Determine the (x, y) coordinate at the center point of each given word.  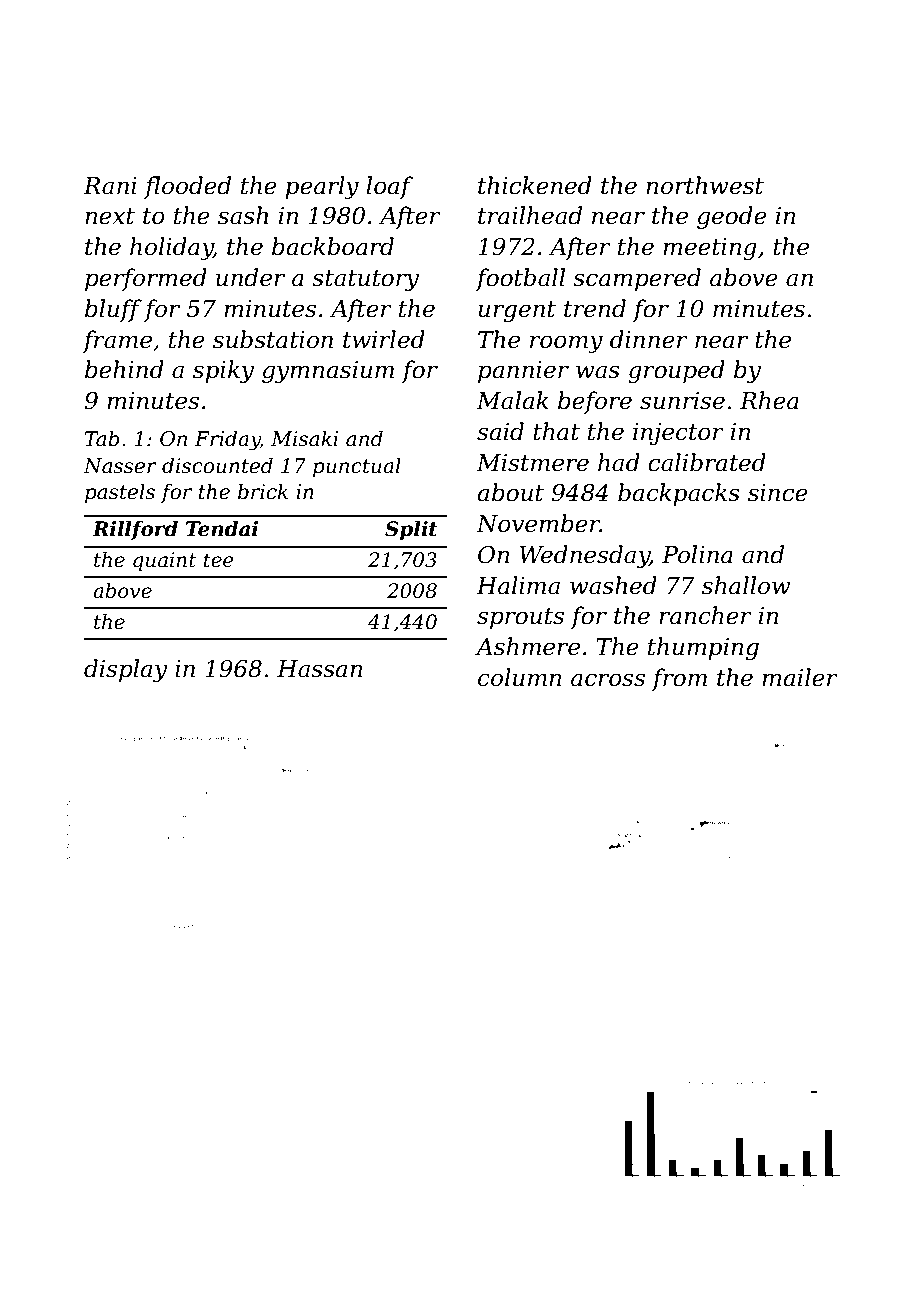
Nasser (120, 466)
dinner (649, 339)
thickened (535, 185)
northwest (705, 185)
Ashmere (527, 646)
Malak (512, 400)
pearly (322, 187)
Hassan (319, 669)
